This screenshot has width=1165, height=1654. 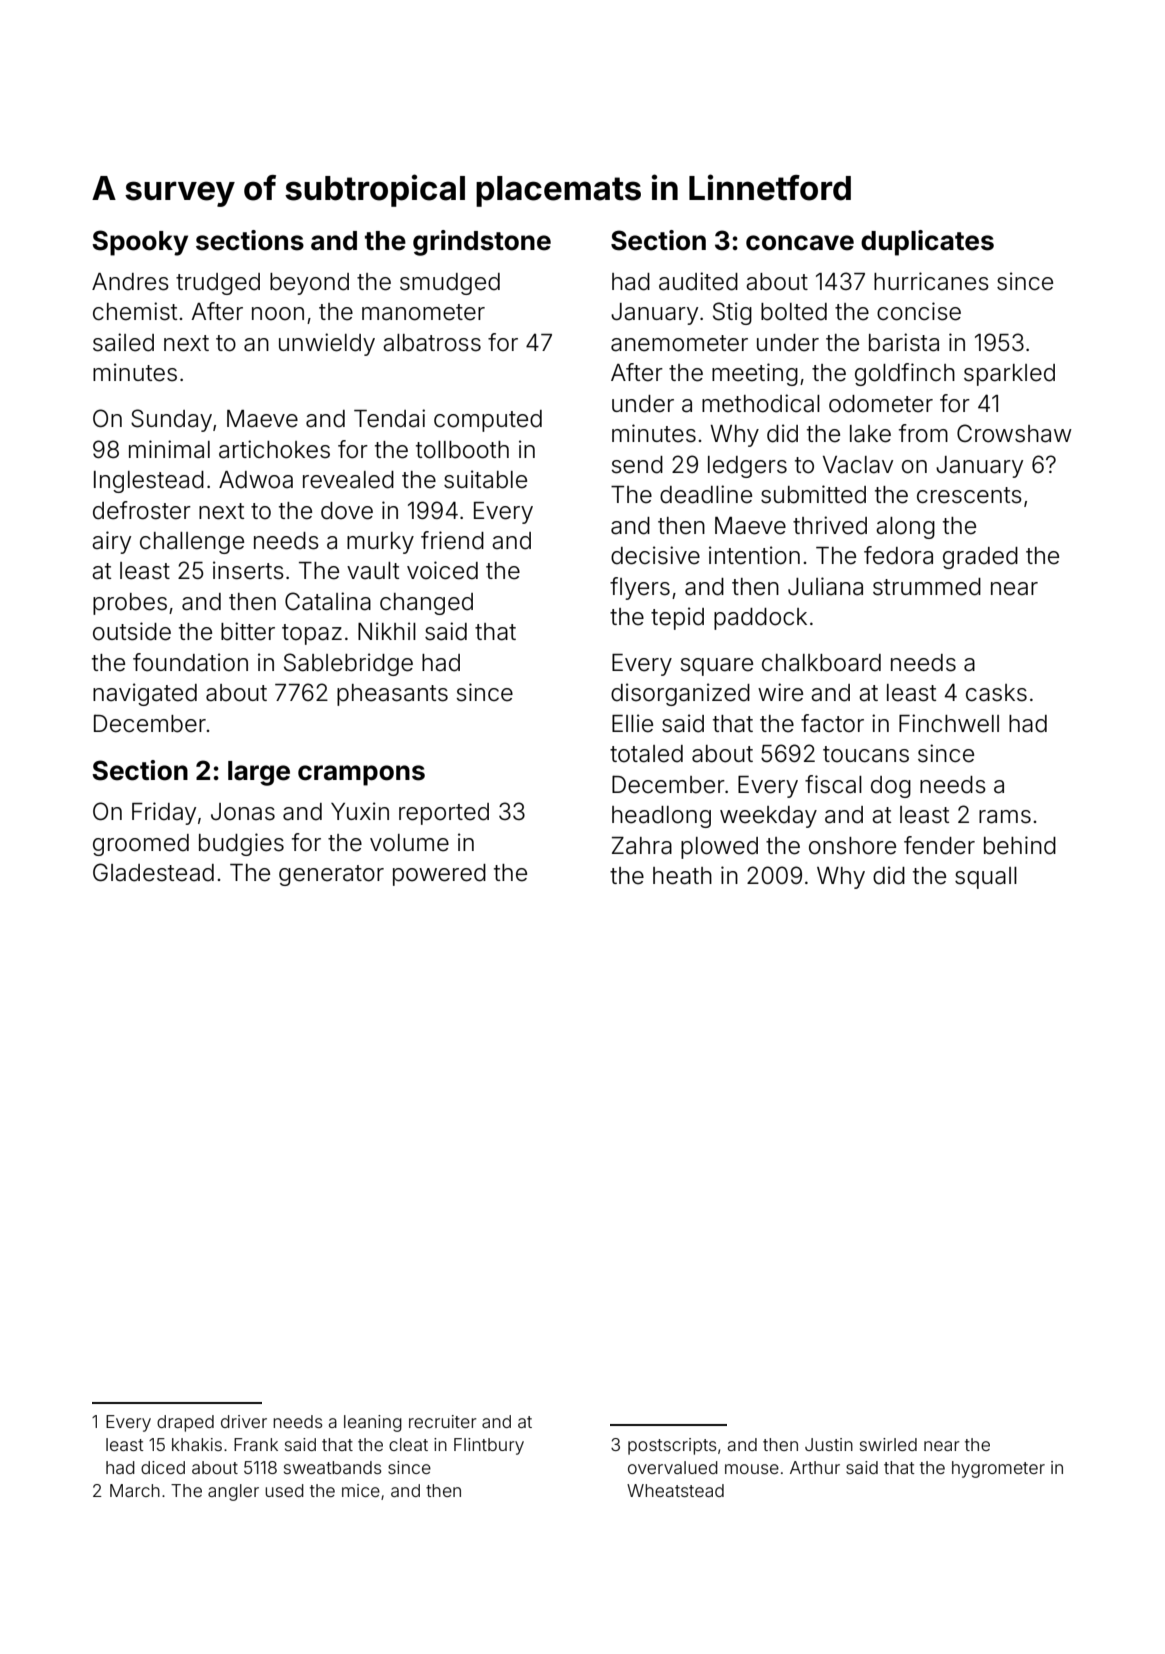 I want to click on smudged, so click(x=450, y=284).
